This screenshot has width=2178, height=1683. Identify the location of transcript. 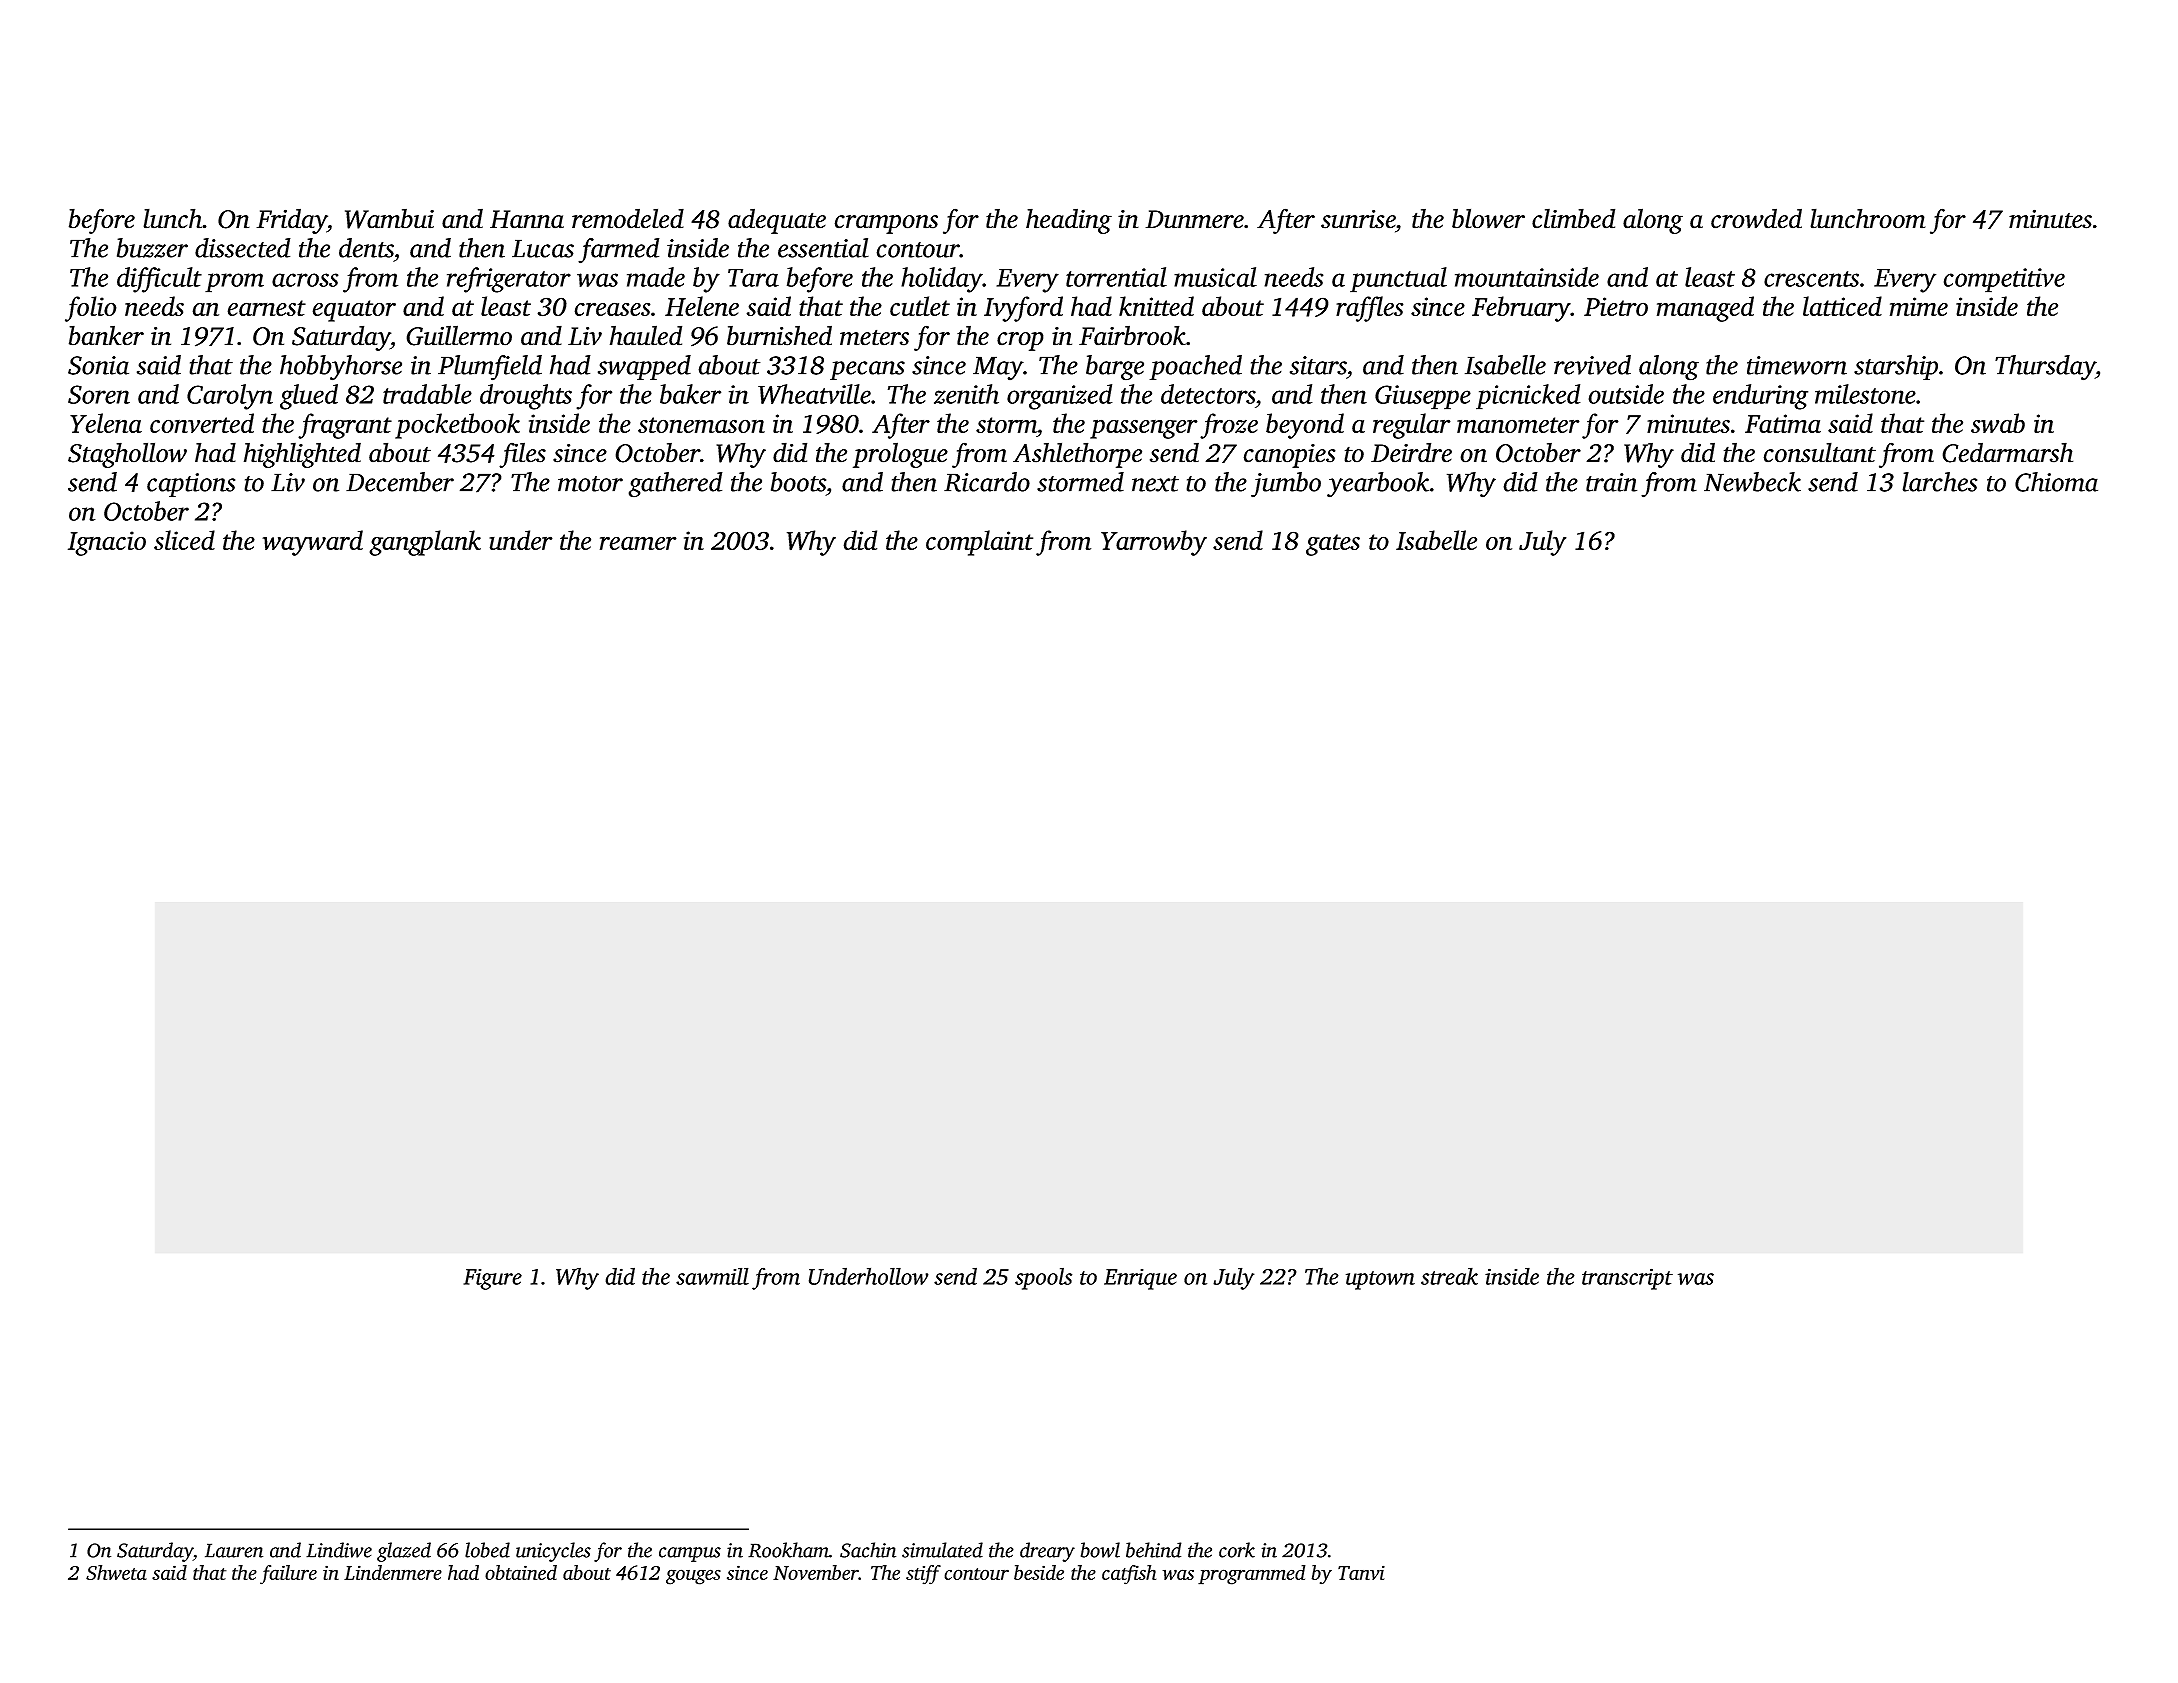
(1627, 1279).
